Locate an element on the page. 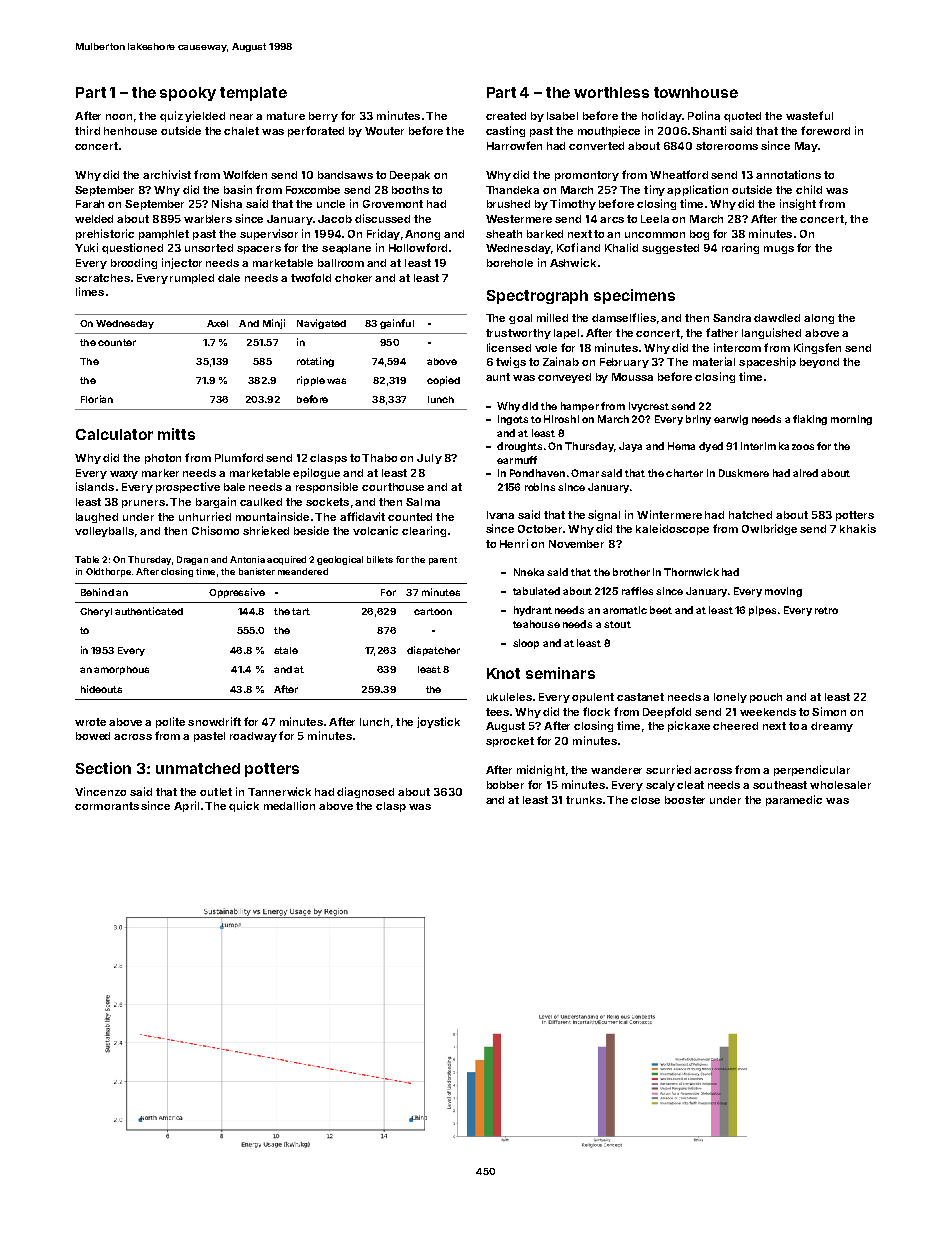 Image resolution: width=952 pixels, height=1233 pixels. annotations is located at coordinates (788, 174).
